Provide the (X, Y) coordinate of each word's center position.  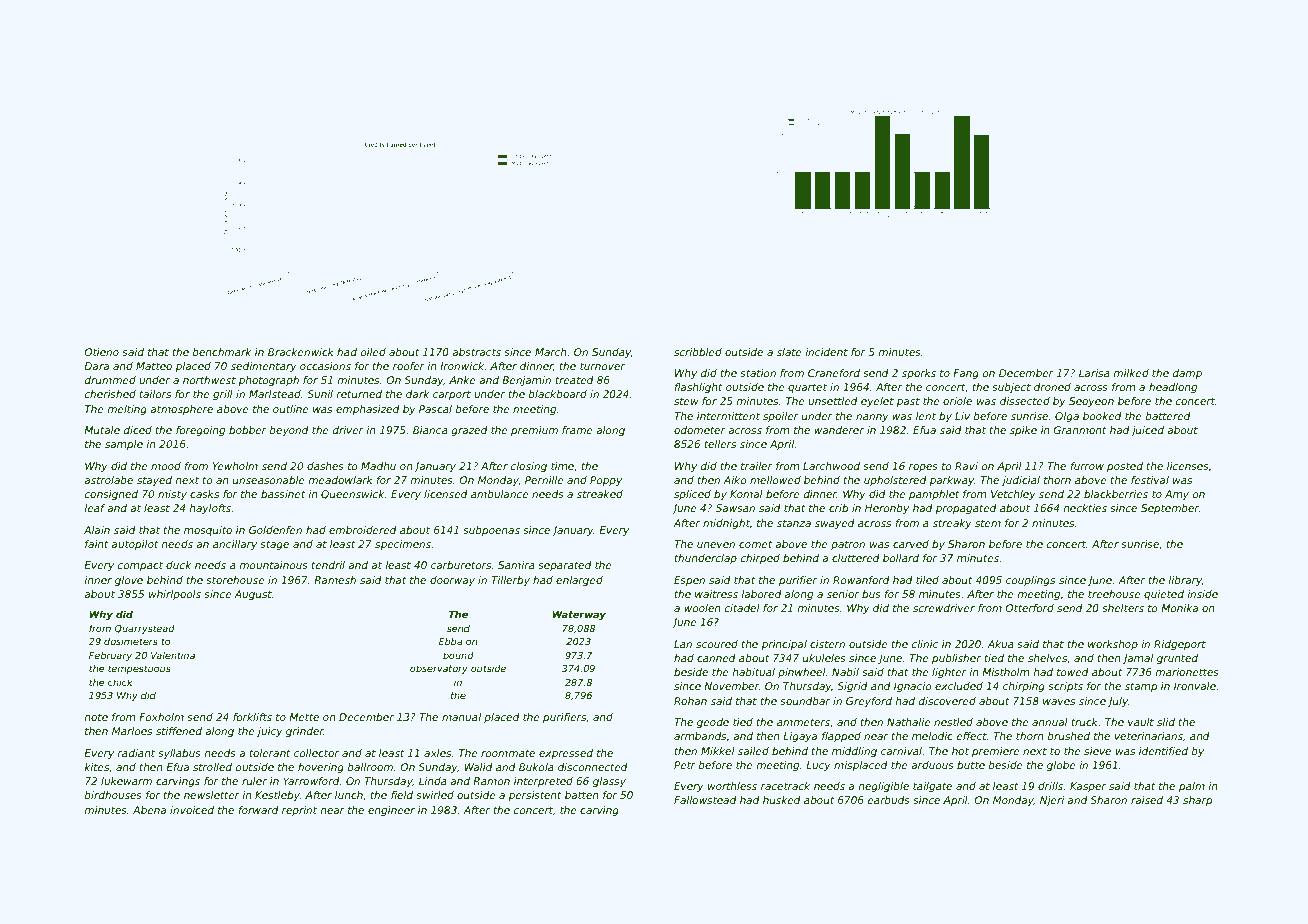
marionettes (1187, 672)
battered (1168, 416)
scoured (717, 644)
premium (534, 431)
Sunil (320, 394)
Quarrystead (144, 629)
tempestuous (139, 669)
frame (577, 430)
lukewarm (126, 781)
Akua (1000, 644)
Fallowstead (705, 800)
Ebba (451, 641)
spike (1023, 431)
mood (166, 466)
